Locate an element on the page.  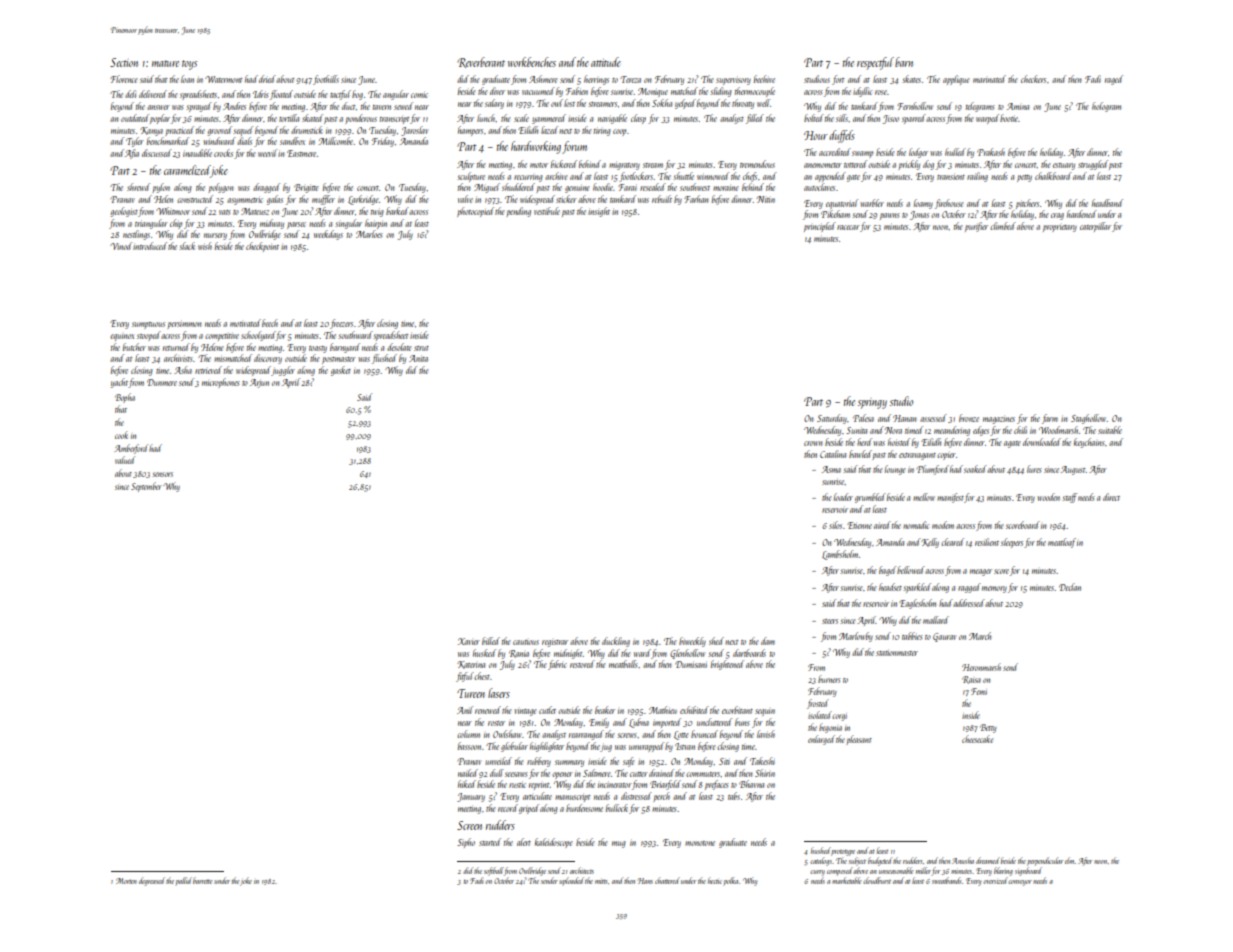
insight is located at coordinates (599, 212).
